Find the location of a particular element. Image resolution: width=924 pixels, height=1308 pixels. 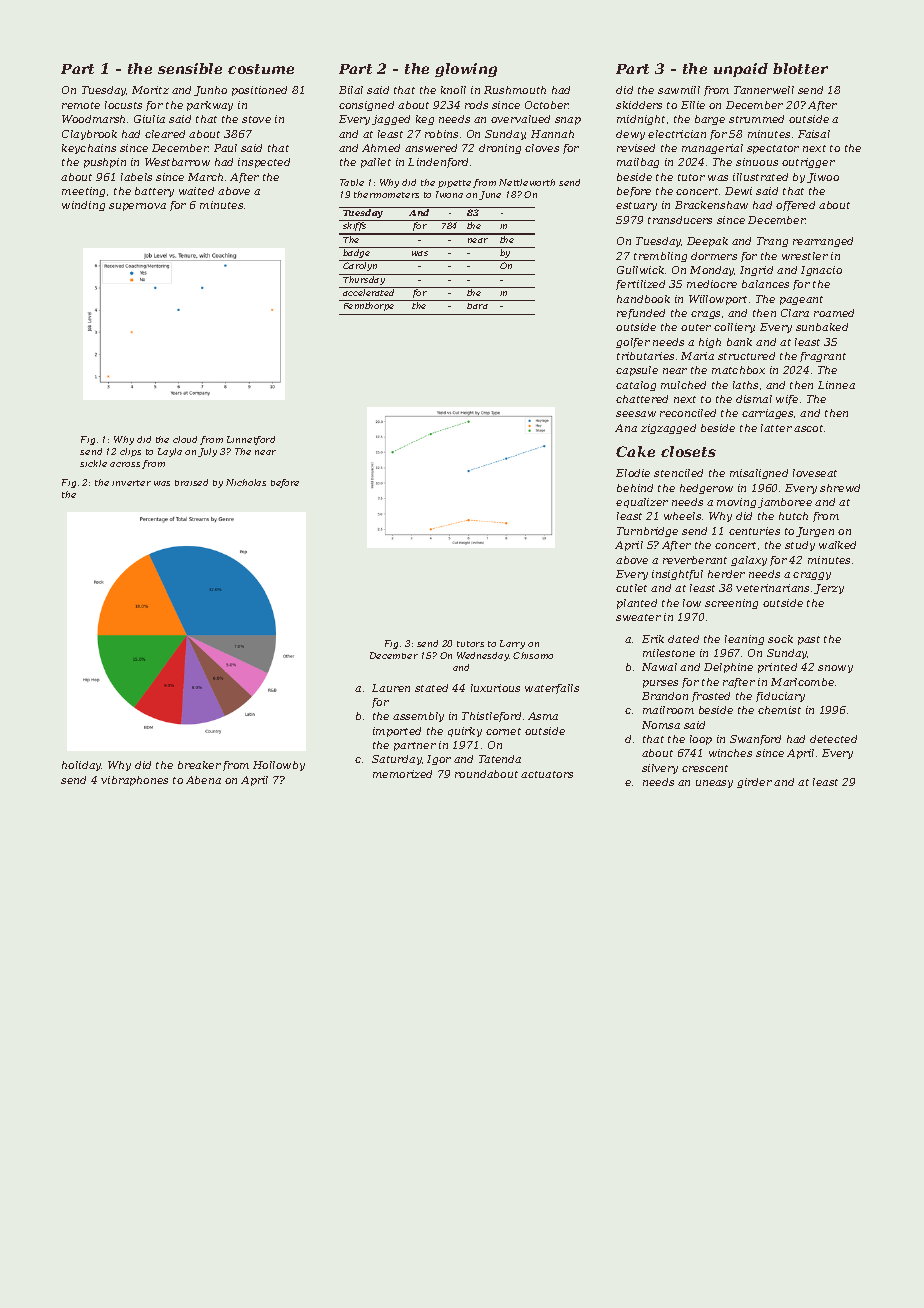

Turnbridge is located at coordinates (647, 532).
